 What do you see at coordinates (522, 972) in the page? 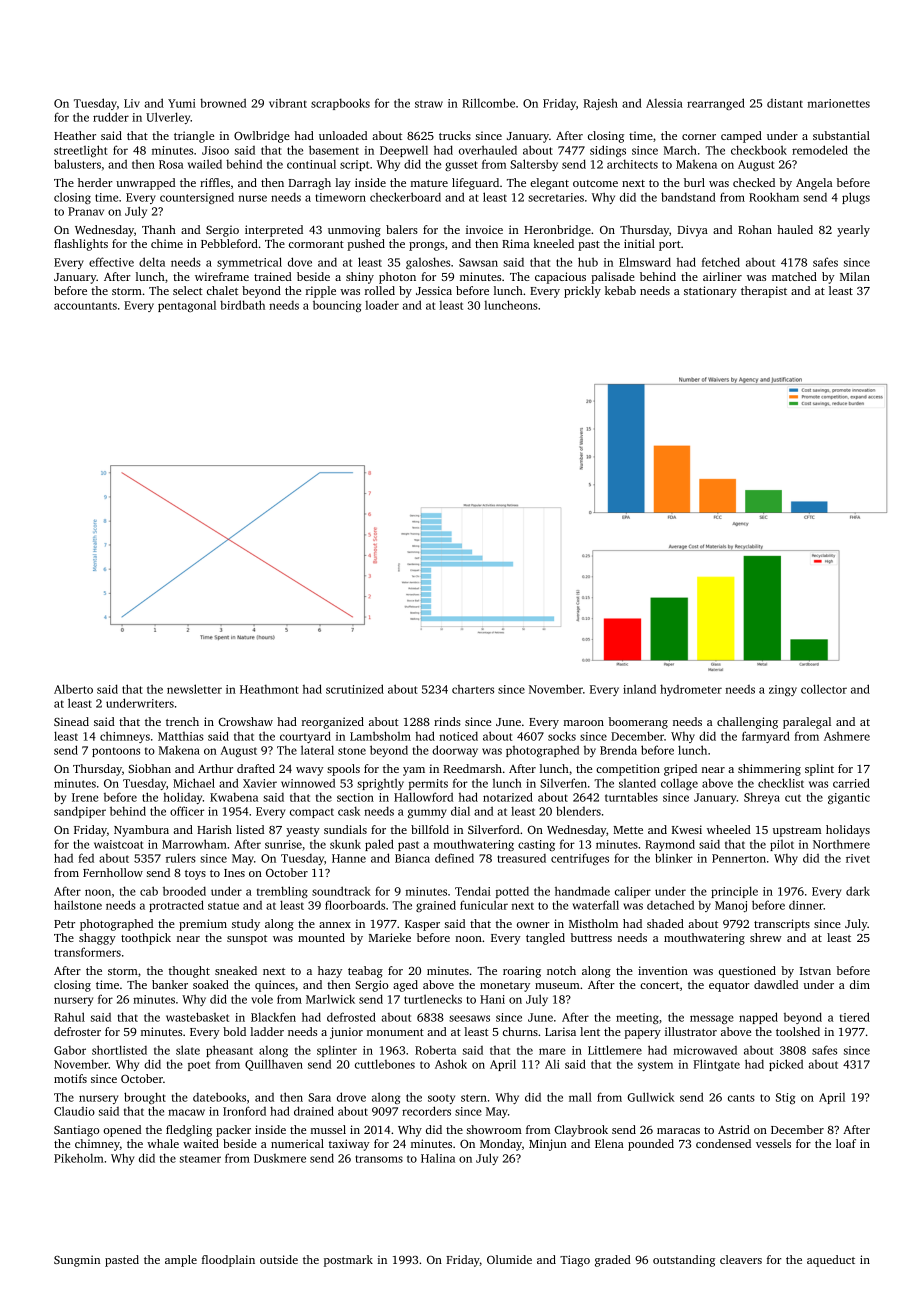
I see `roaring` at bounding box center [522, 972].
